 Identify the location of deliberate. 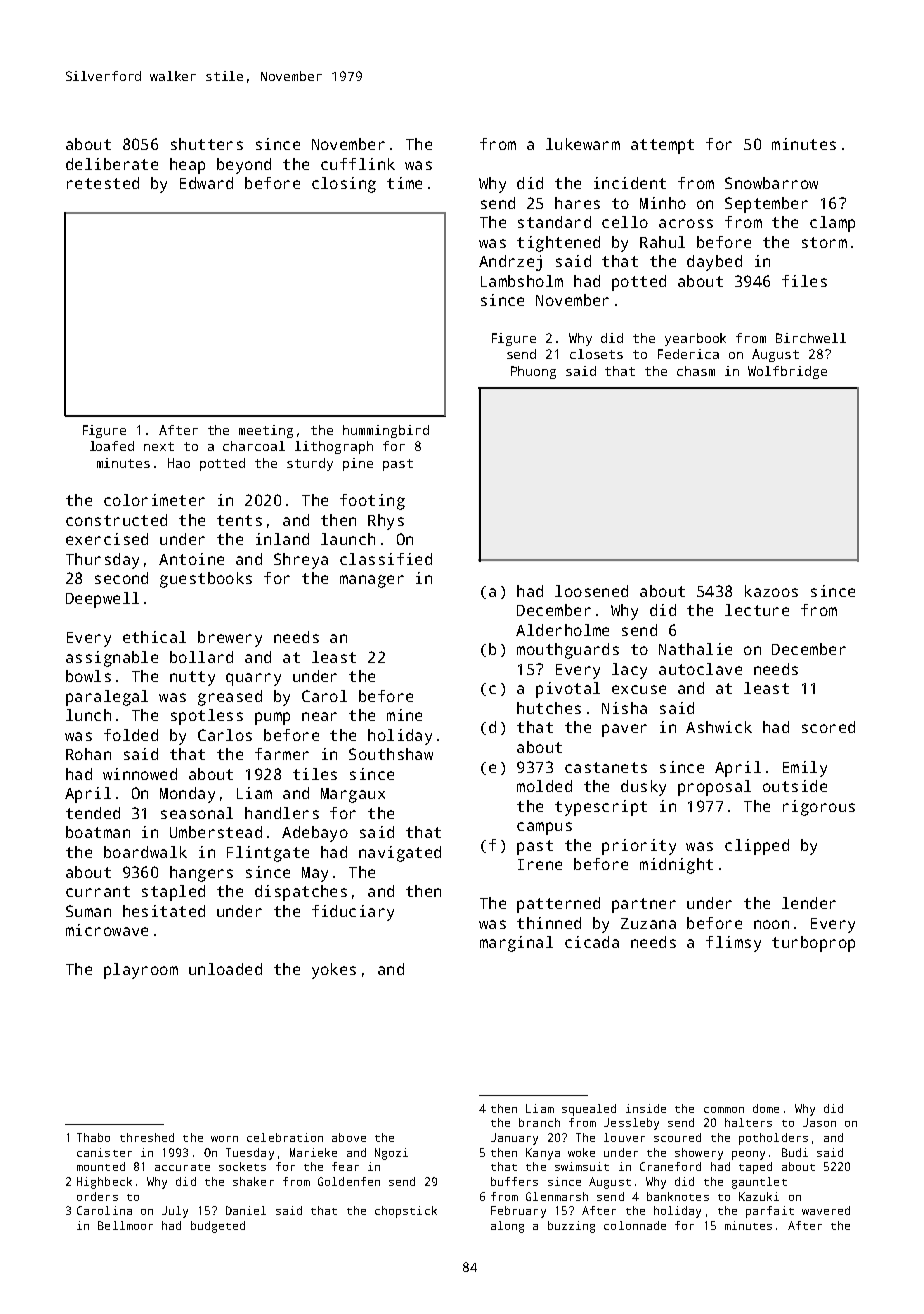
(112, 164).
